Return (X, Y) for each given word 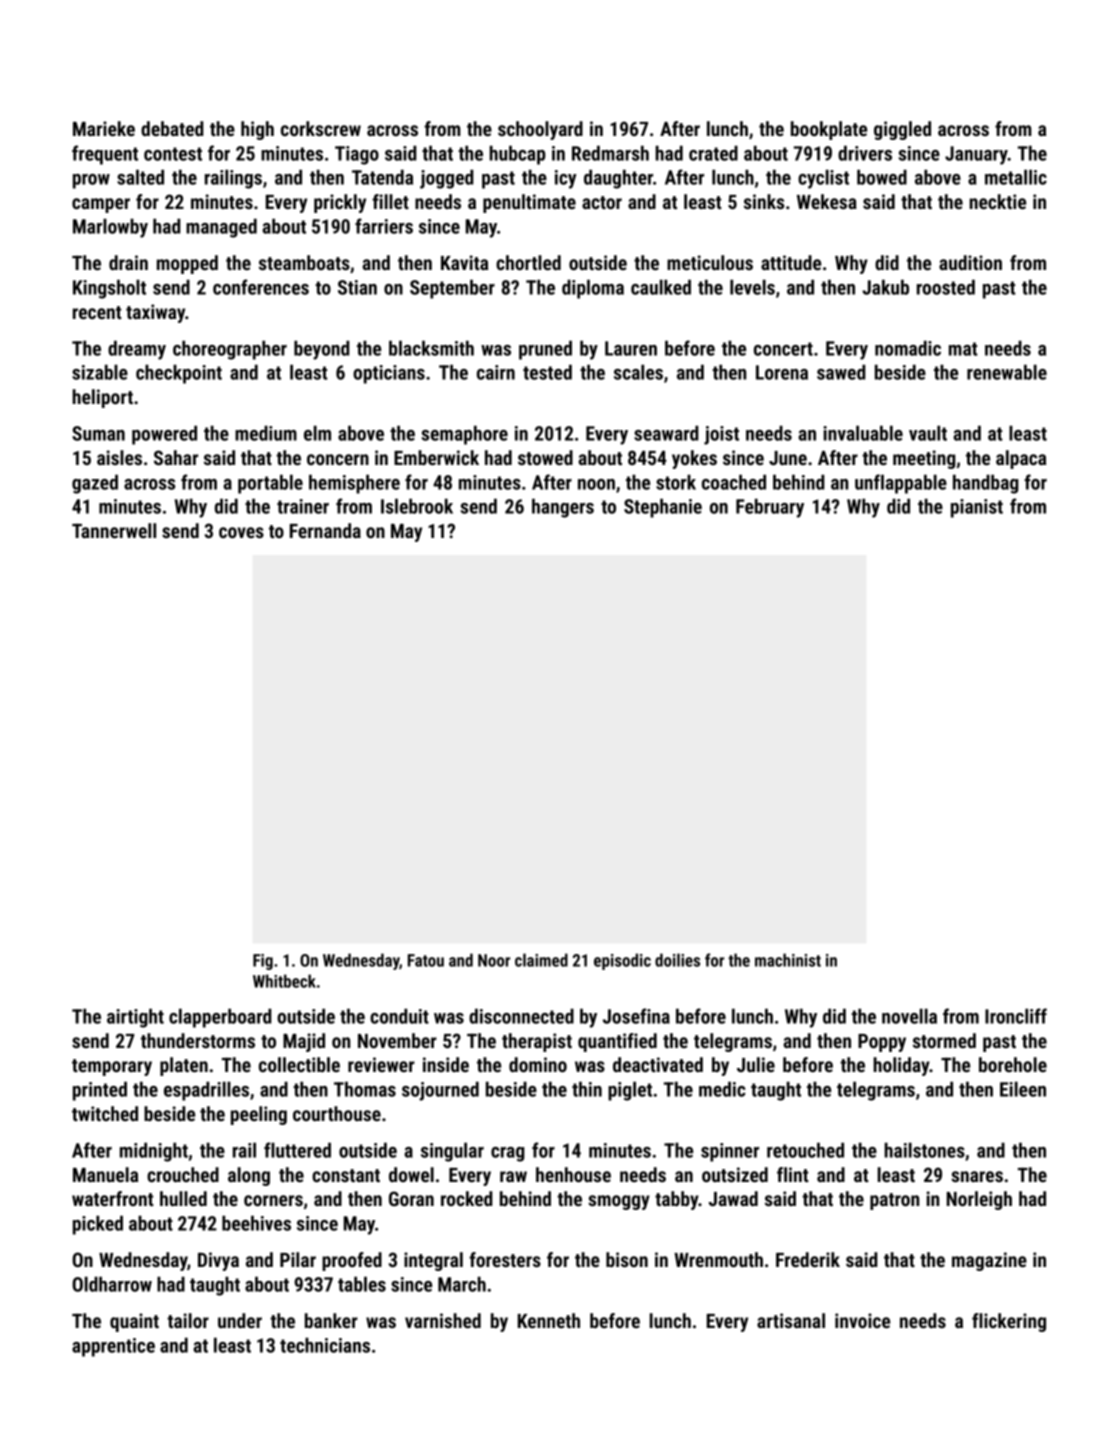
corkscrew (321, 128)
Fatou (426, 960)
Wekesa (827, 201)
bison (627, 1259)
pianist (977, 508)
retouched (805, 1150)
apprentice (113, 1347)
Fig (263, 962)
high (257, 130)
